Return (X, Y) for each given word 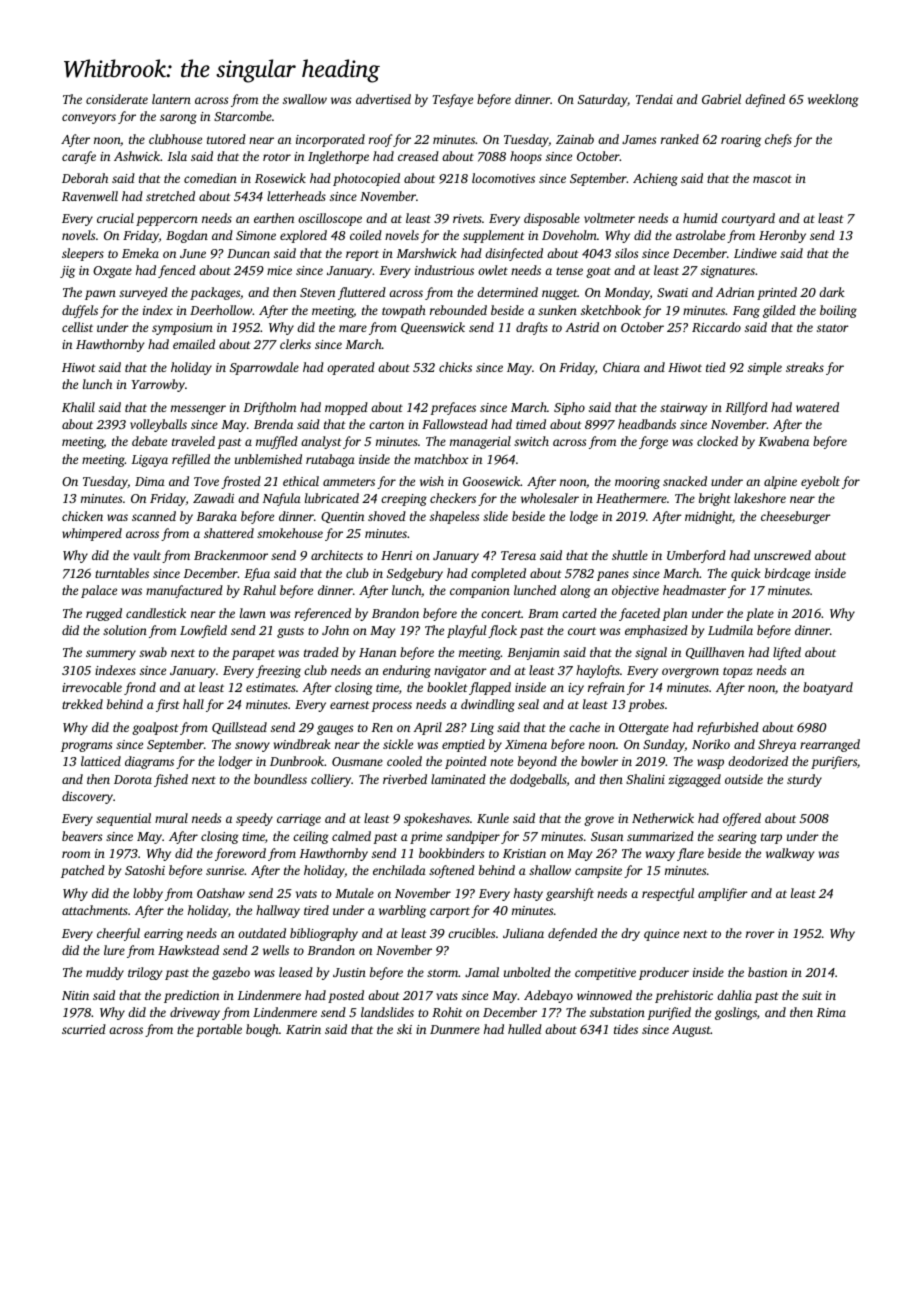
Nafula (281, 499)
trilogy (145, 973)
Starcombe (243, 116)
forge (653, 442)
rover (760, 934)
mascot (772, 179)
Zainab (575, 139)
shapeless (454, 517)
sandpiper (473, 837)
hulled (525, 1029)
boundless (280, 779)
